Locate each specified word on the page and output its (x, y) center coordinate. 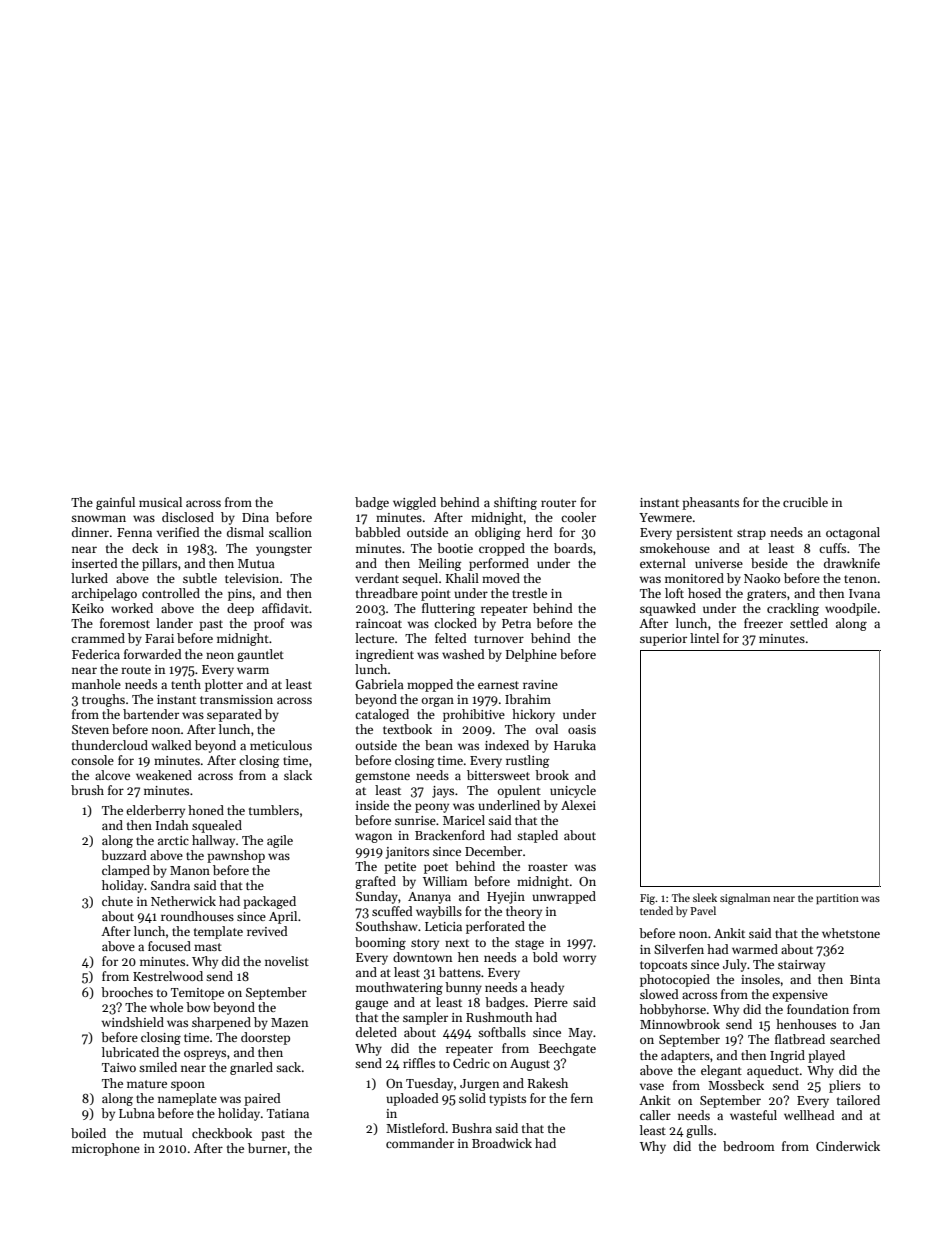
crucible (805, 502)
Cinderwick (848, 1146)
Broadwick (502, 1143)
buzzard (124, 855)
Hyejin (506, 898)
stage (529, 944)
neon (220, 655)
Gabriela (380, 684)
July (735, 965)
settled (809, 623)
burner (267, 1148)
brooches (127, 992)
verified (178, 532)
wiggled (414, 503)
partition (837, 899)
